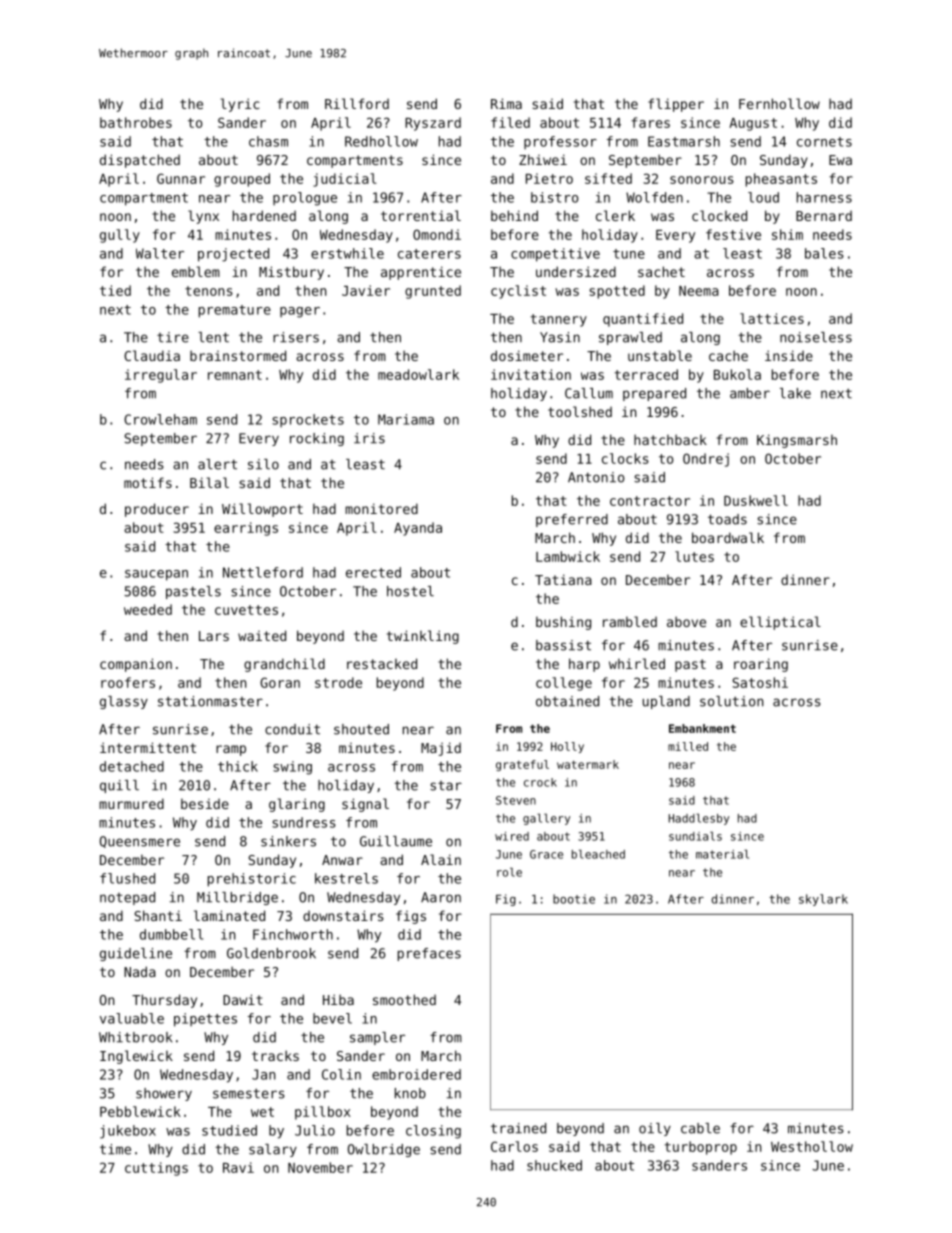 This image has height=1233, width=952. I want to click on showery, so click(164, 1094).
